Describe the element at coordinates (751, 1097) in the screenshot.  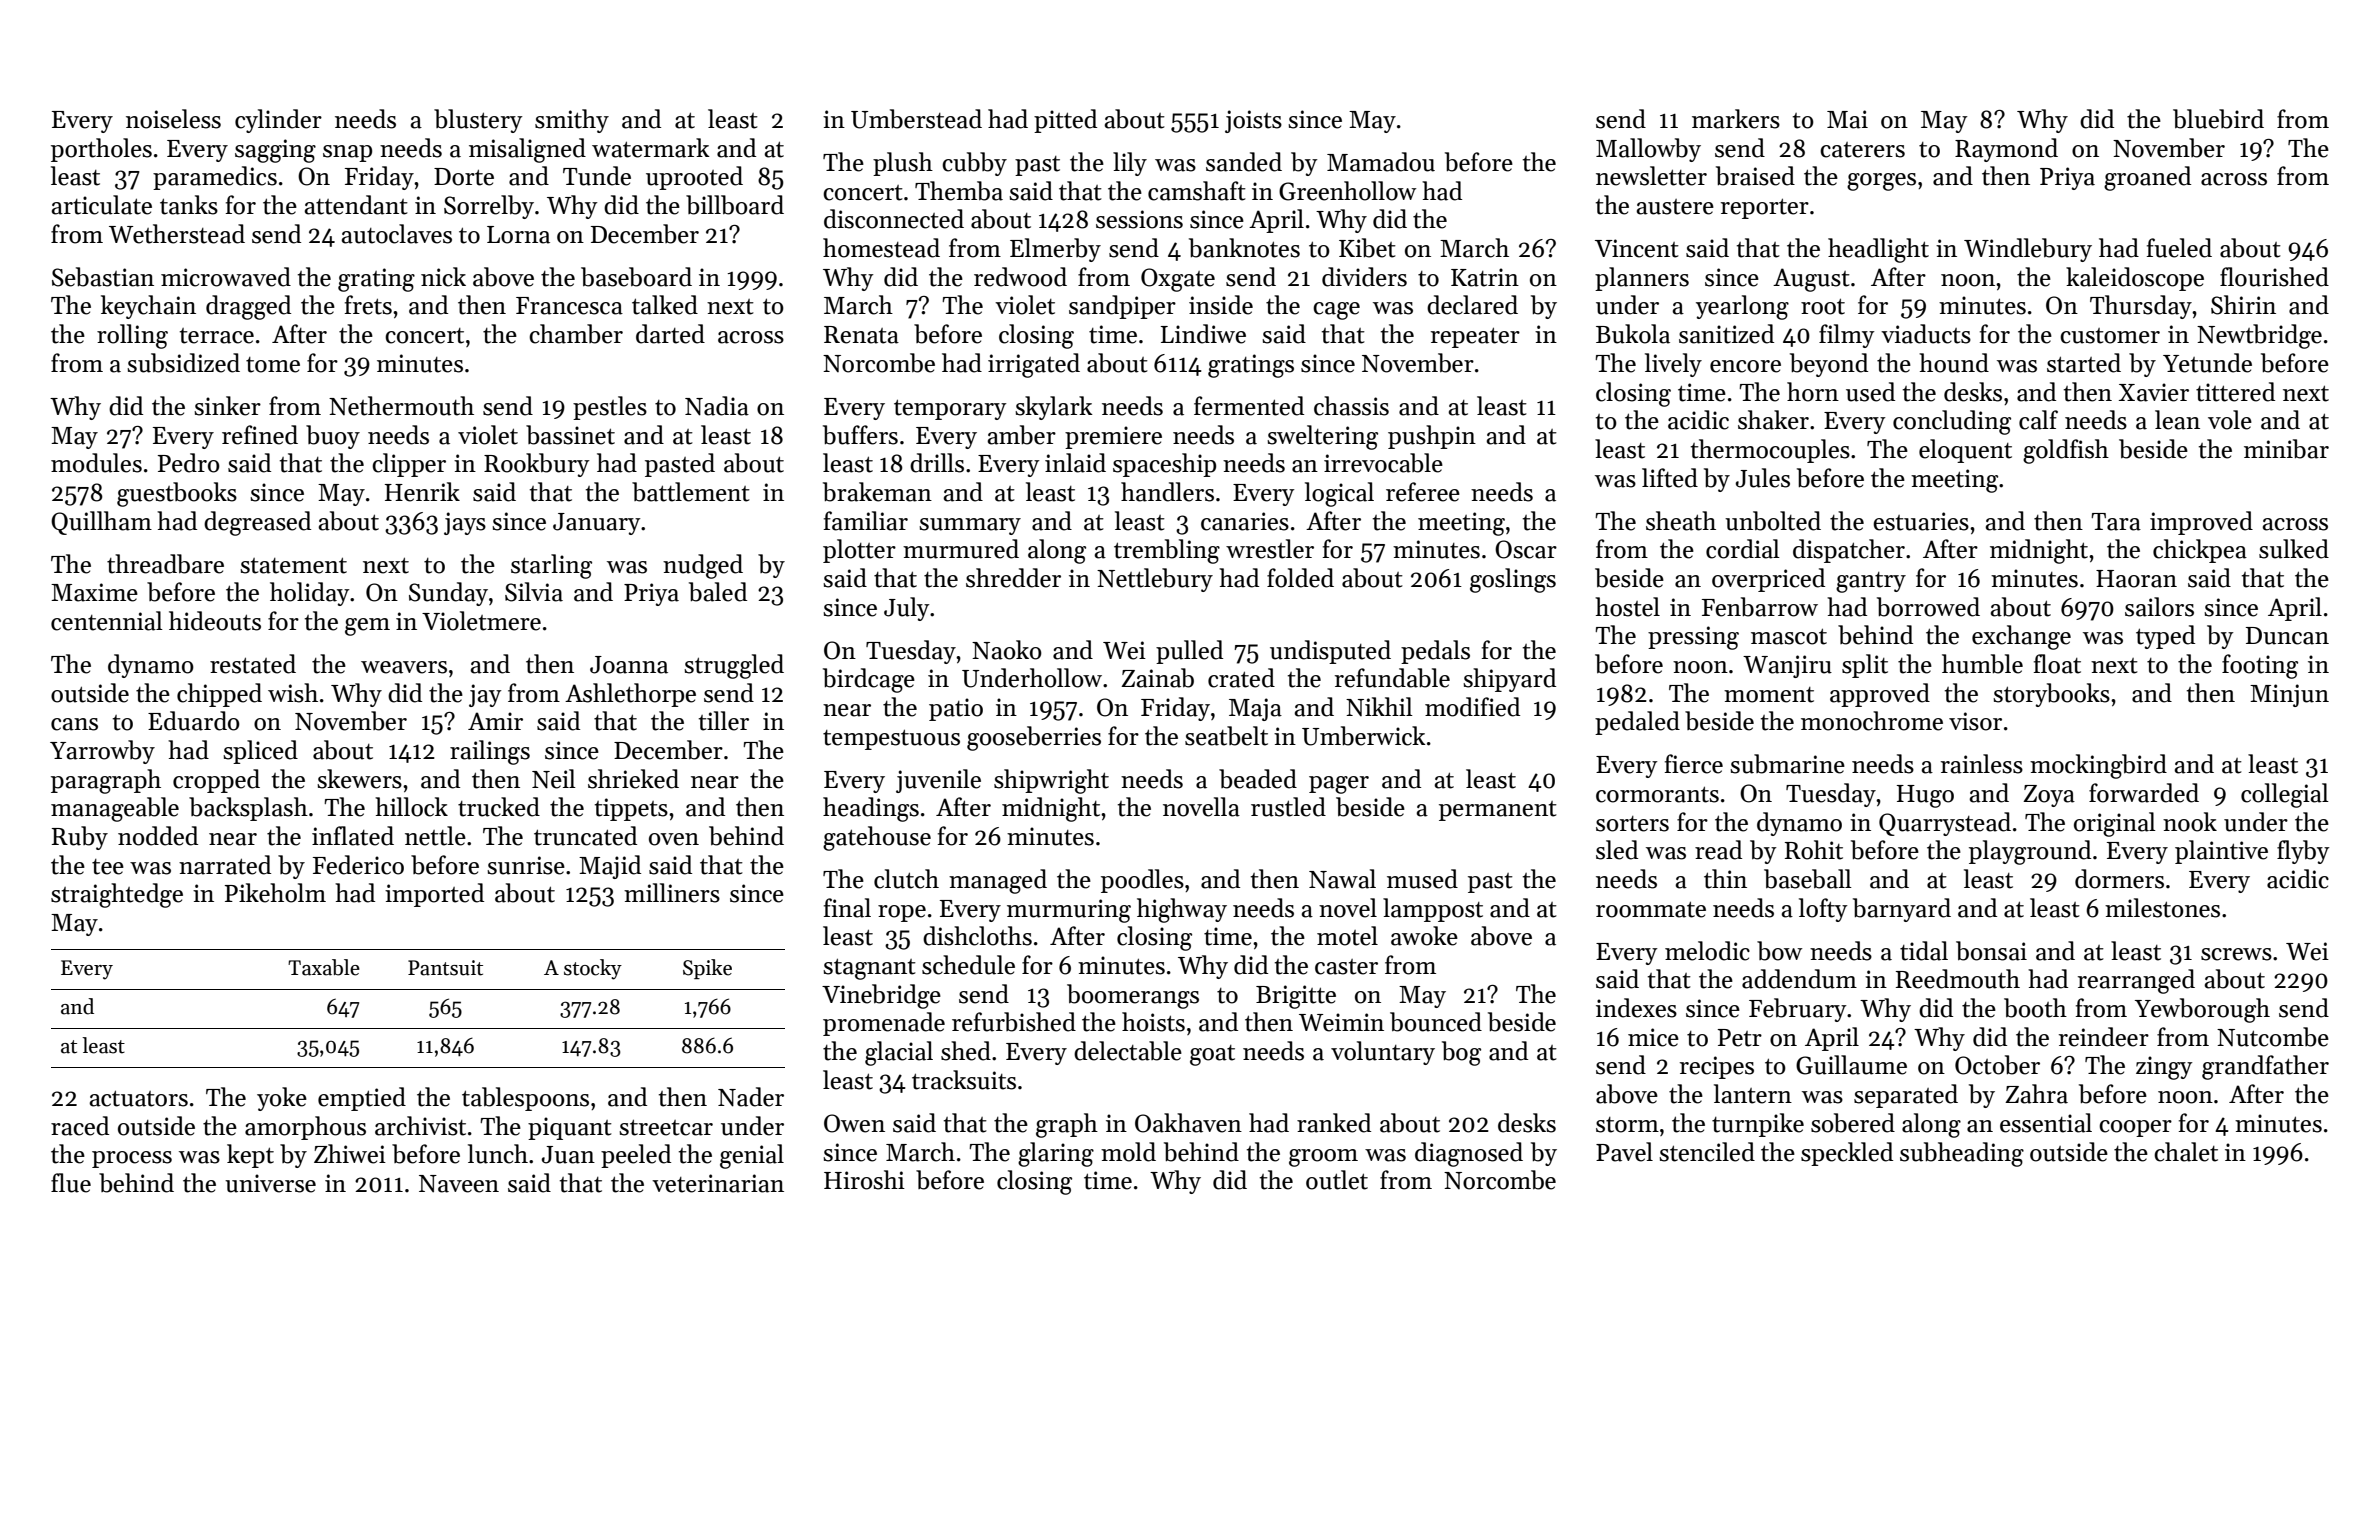
I see `Nader` at that location.
